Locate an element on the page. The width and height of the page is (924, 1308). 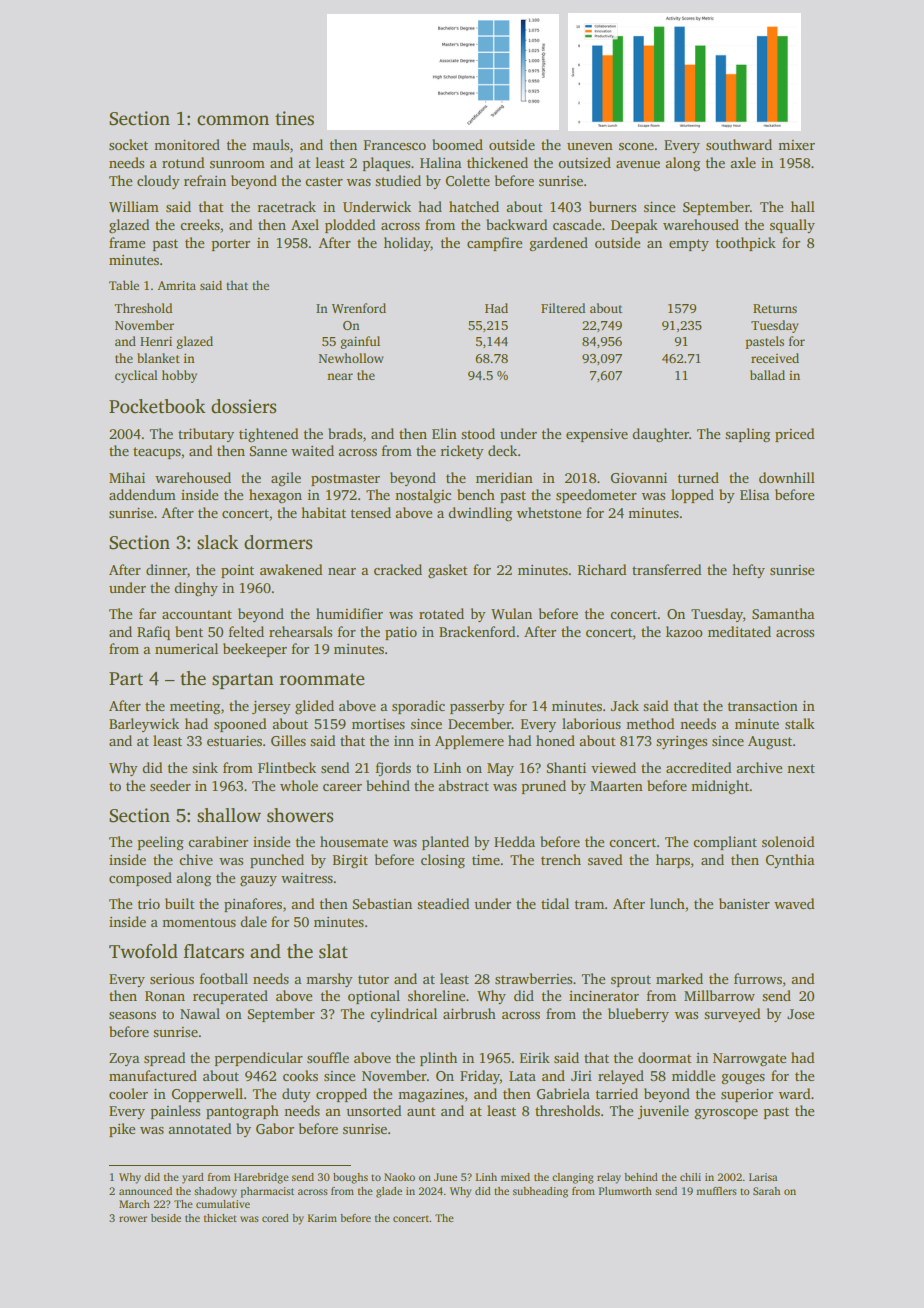
marked is located at coordinates (679, 978).
